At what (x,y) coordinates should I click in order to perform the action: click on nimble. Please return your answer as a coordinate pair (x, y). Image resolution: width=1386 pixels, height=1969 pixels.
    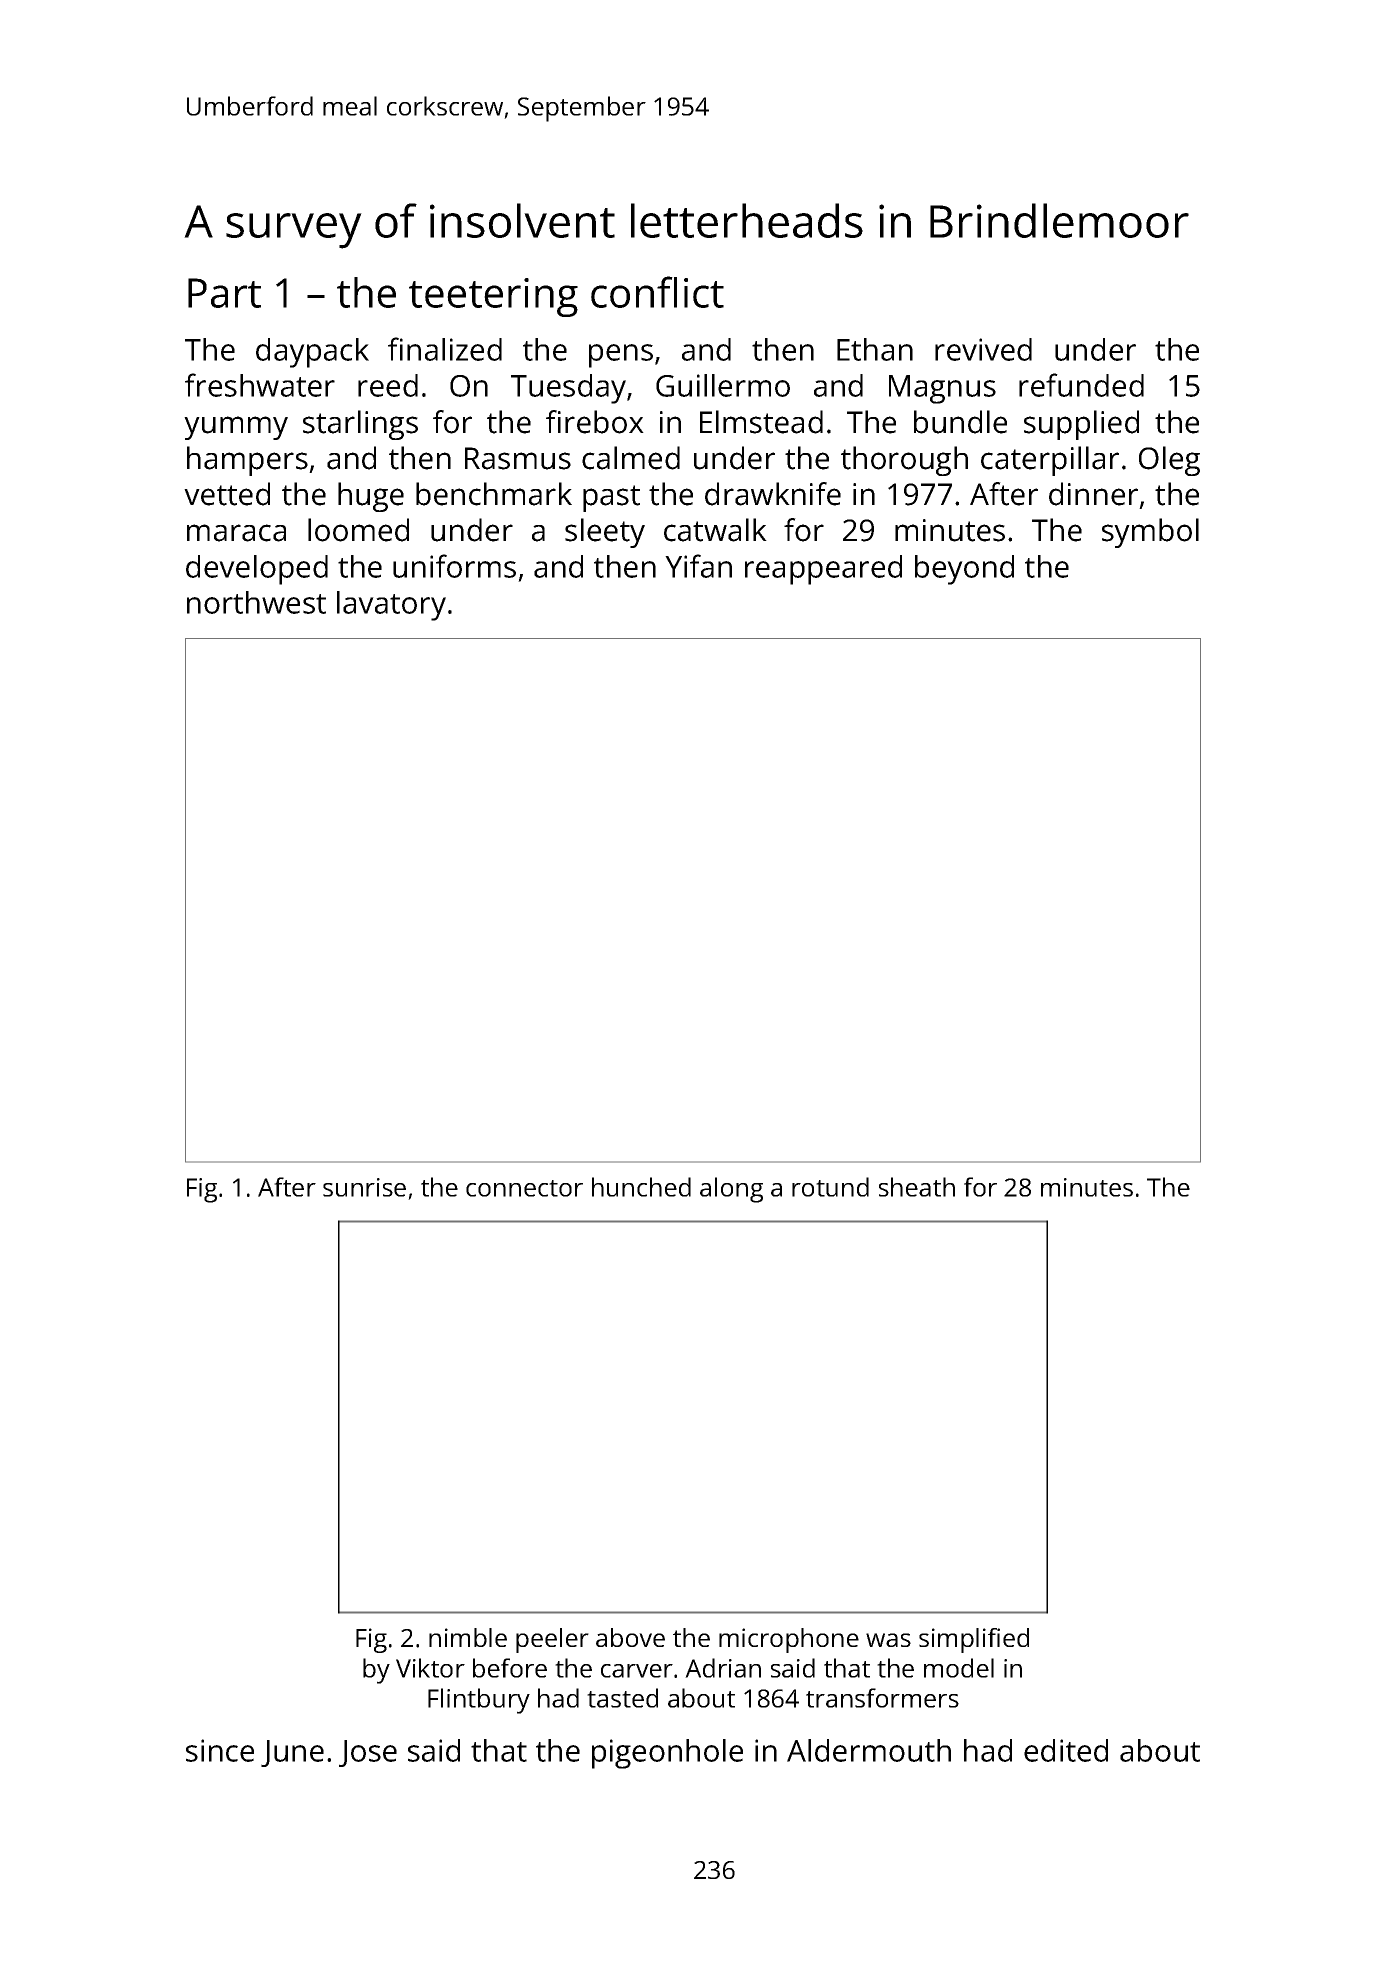
    Looking at the image, I should click on (468, 1637).
